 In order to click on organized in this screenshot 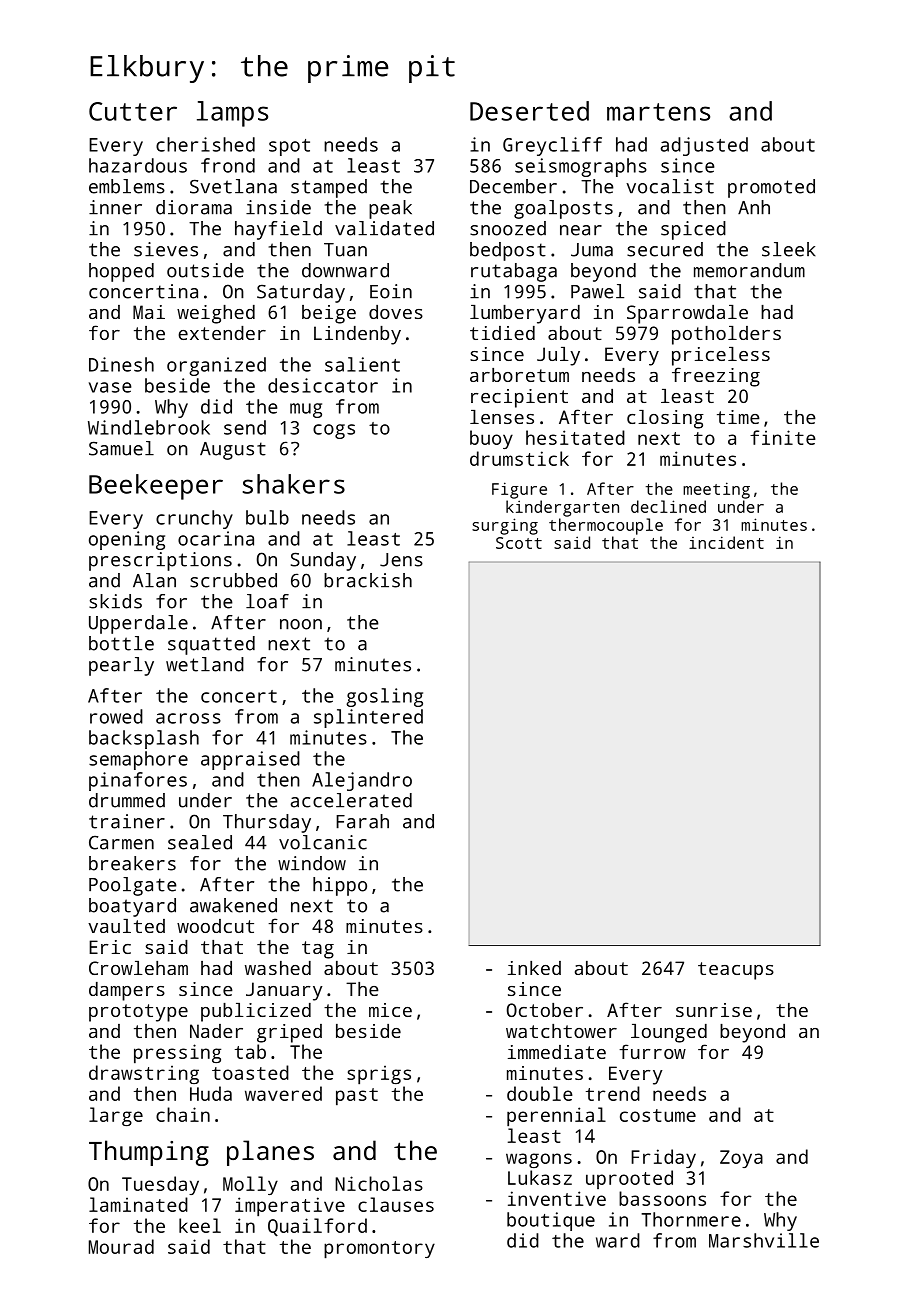, I will do `click(216, 366)`.
